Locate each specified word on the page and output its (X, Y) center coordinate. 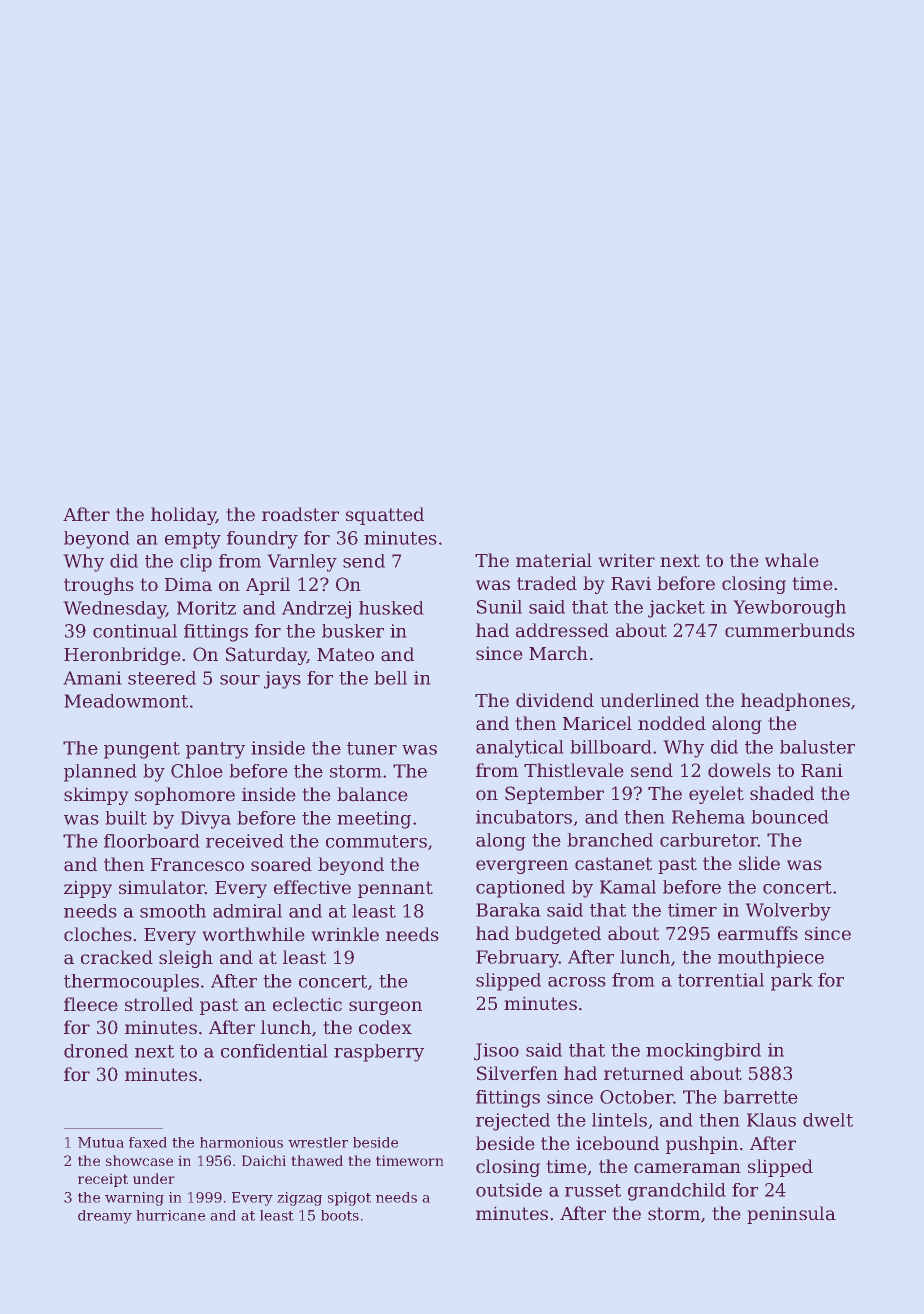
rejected (513, 1122)
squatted (385, 516)
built (126, 818)
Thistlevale (574, 770)
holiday (183, 516)
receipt (103, 1180)
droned (96, 1051)
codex (385, 1027)
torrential (721, 980)
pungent (142, 750)
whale (792, 560)
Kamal (628, 887)
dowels (739, 770)
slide (759, 863)
